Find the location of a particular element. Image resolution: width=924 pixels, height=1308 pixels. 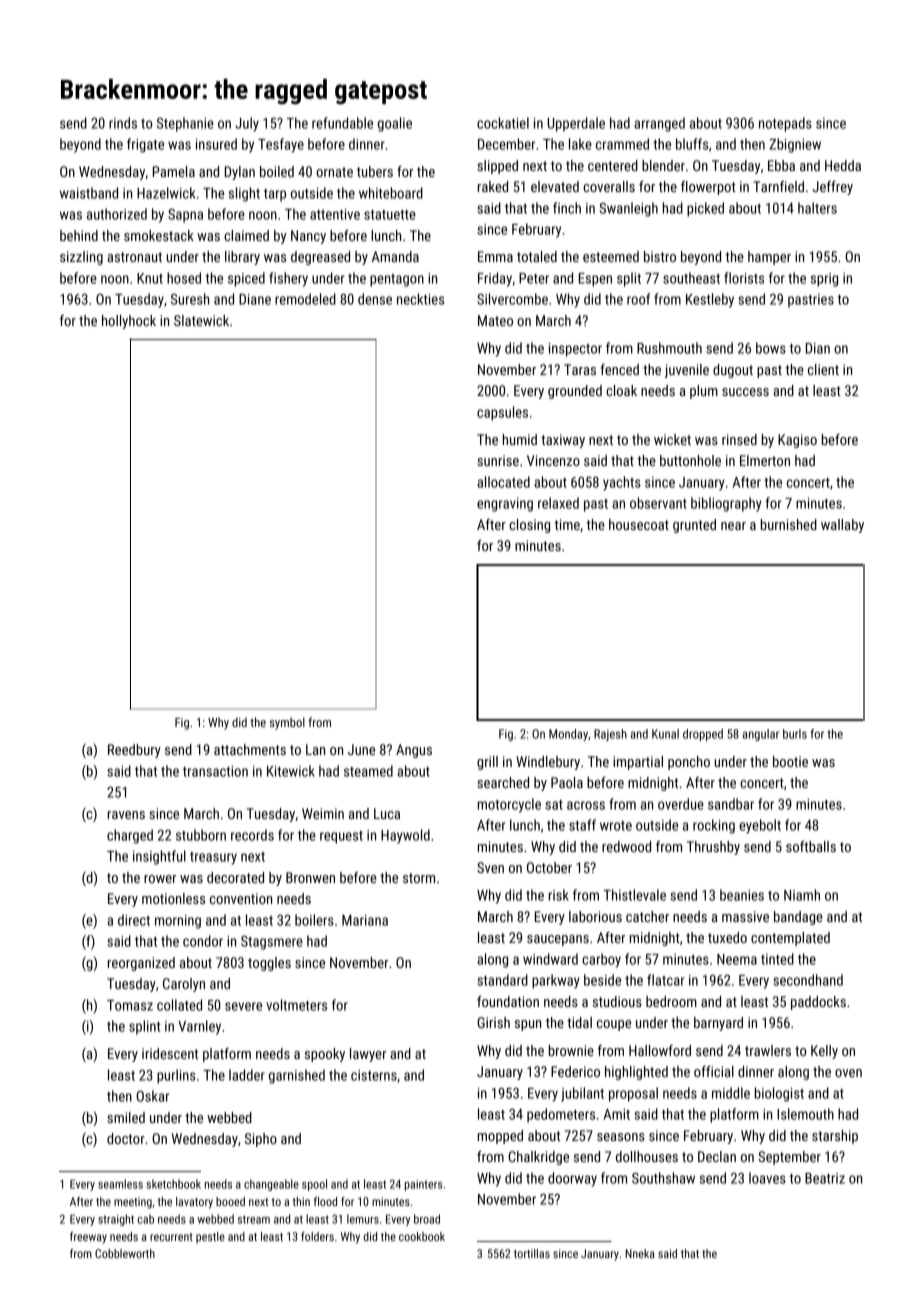

capsules is located at coordinates (502, 413).
